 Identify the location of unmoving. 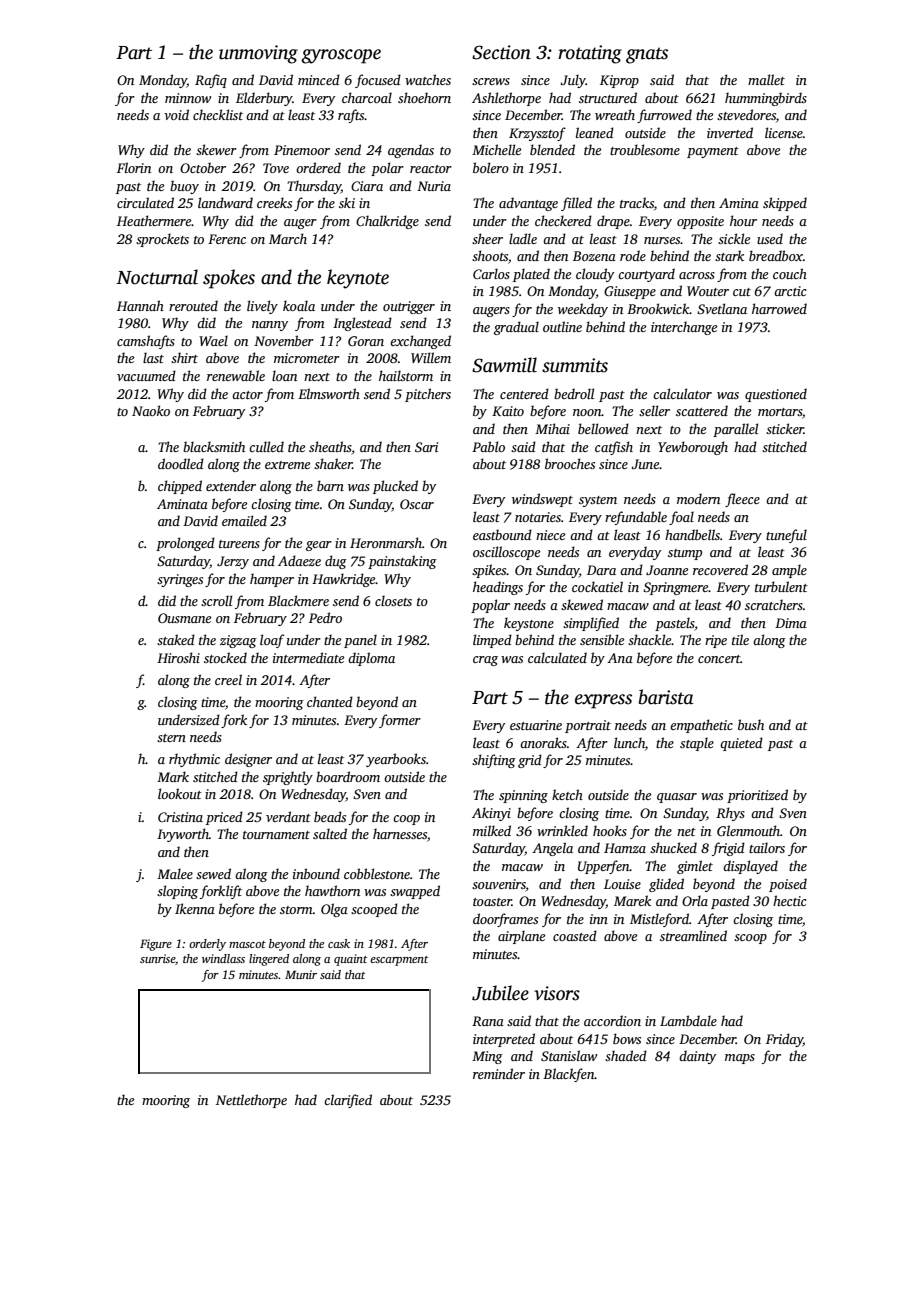
(258, 54).
